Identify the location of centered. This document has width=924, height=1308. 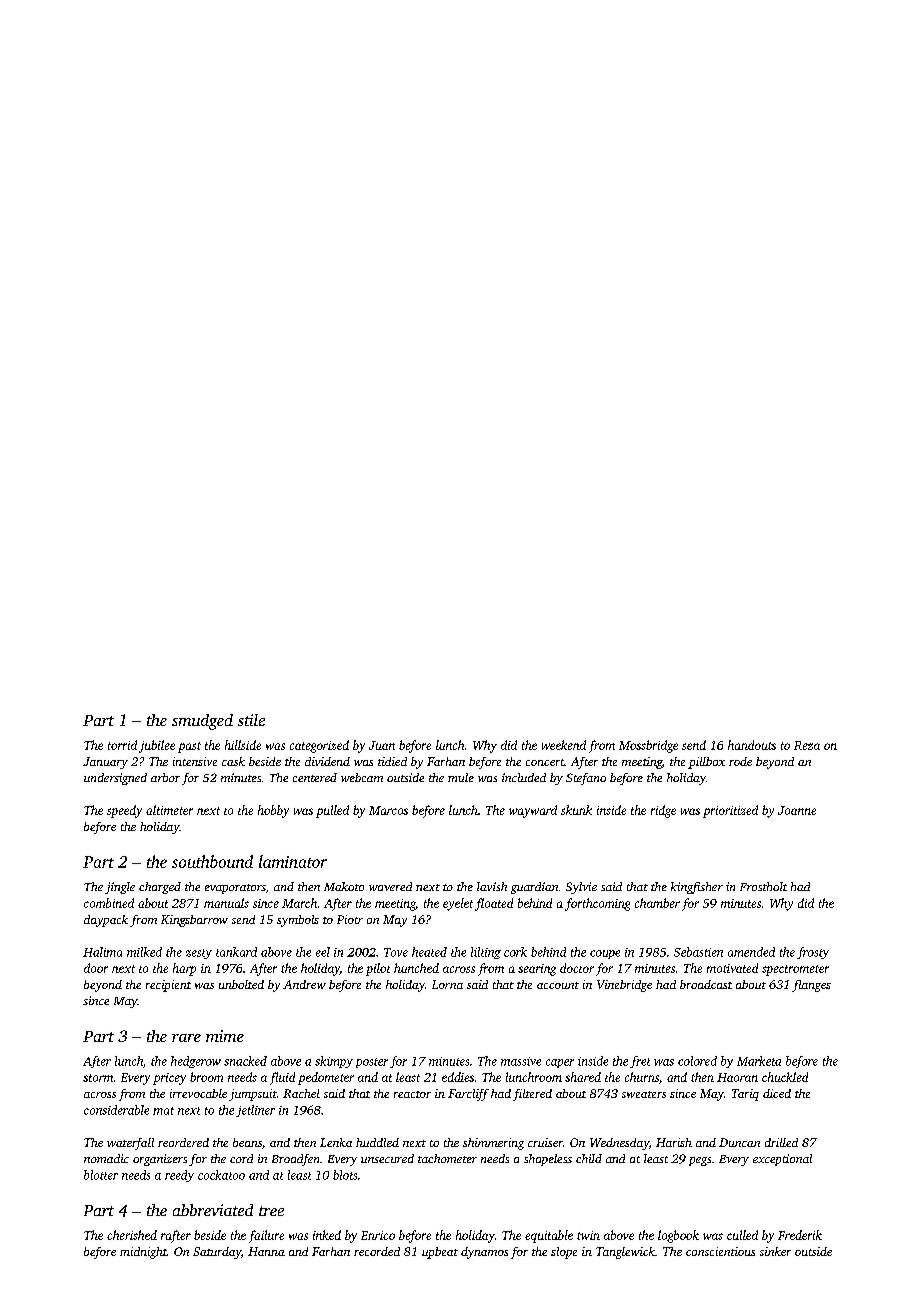
(315, 777).
